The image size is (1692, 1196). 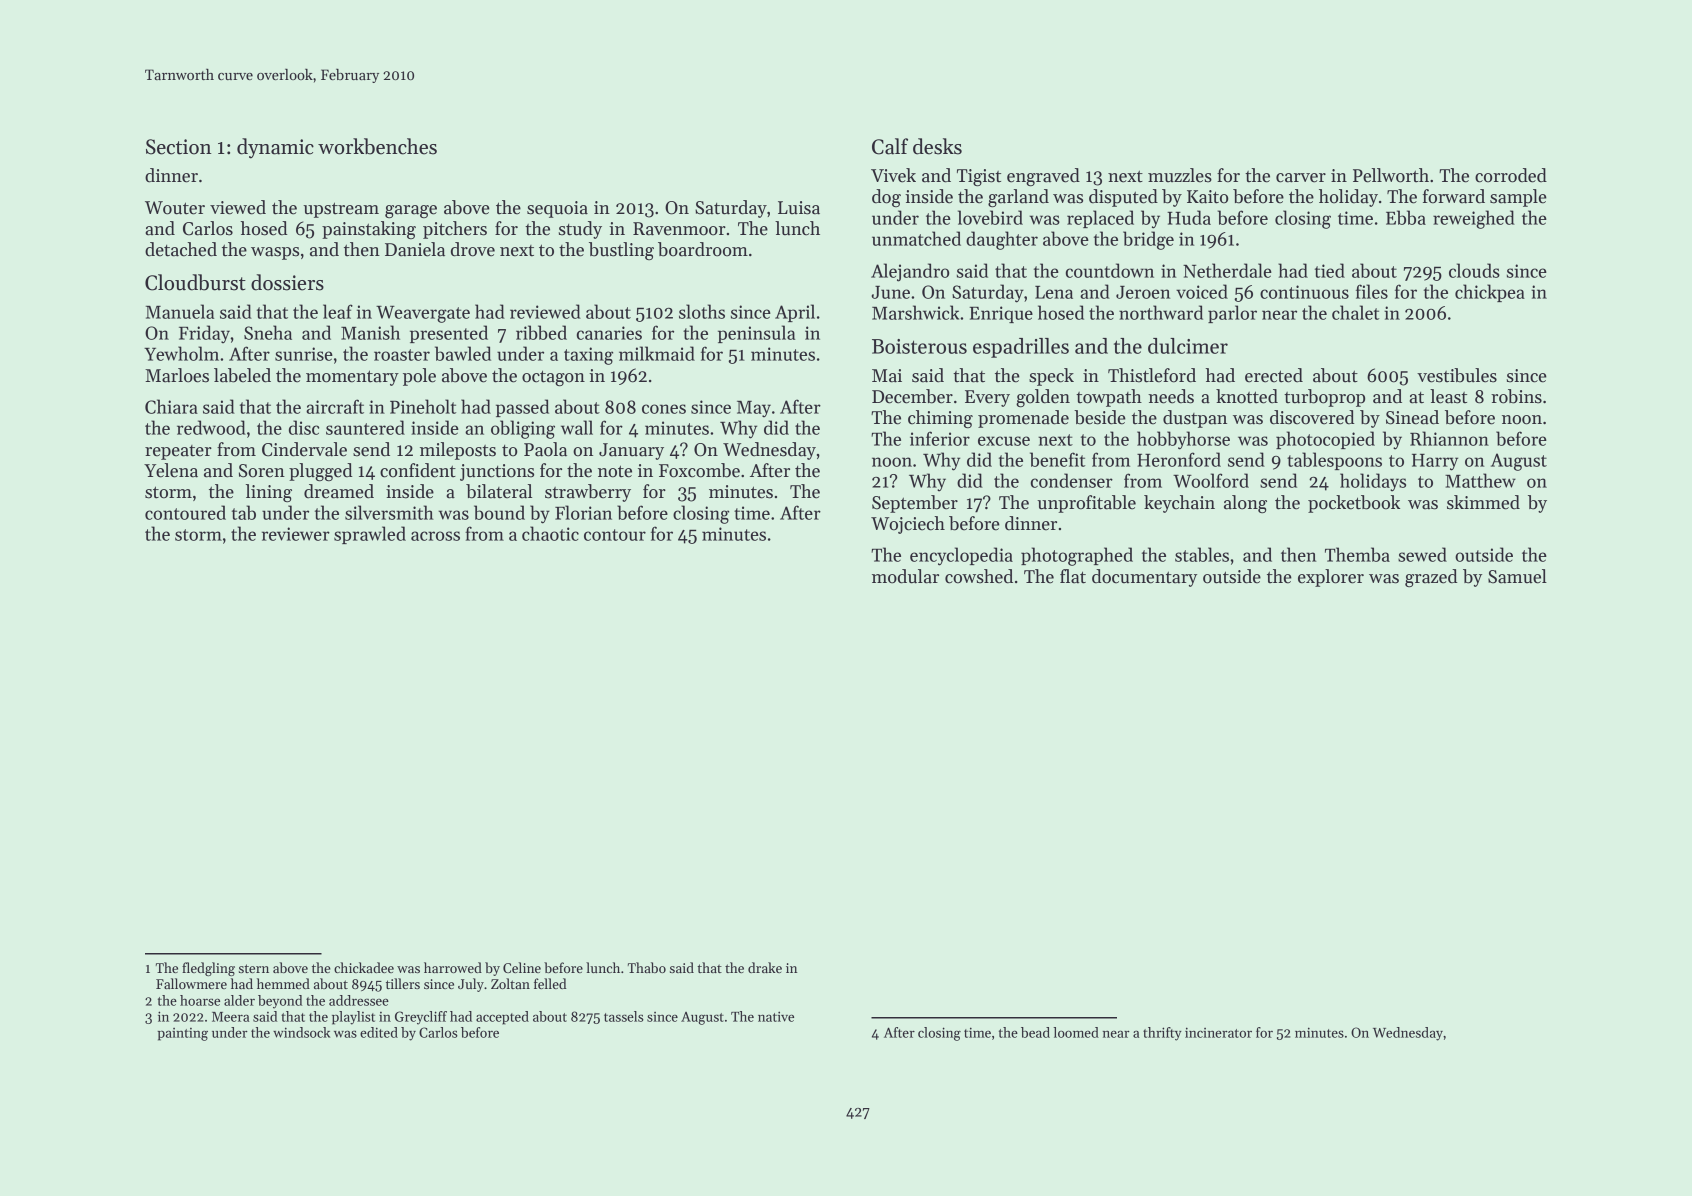 What do you see at coordinates (609, 333) in the page?
I see `canaries` at bounding box center [609, 333].
